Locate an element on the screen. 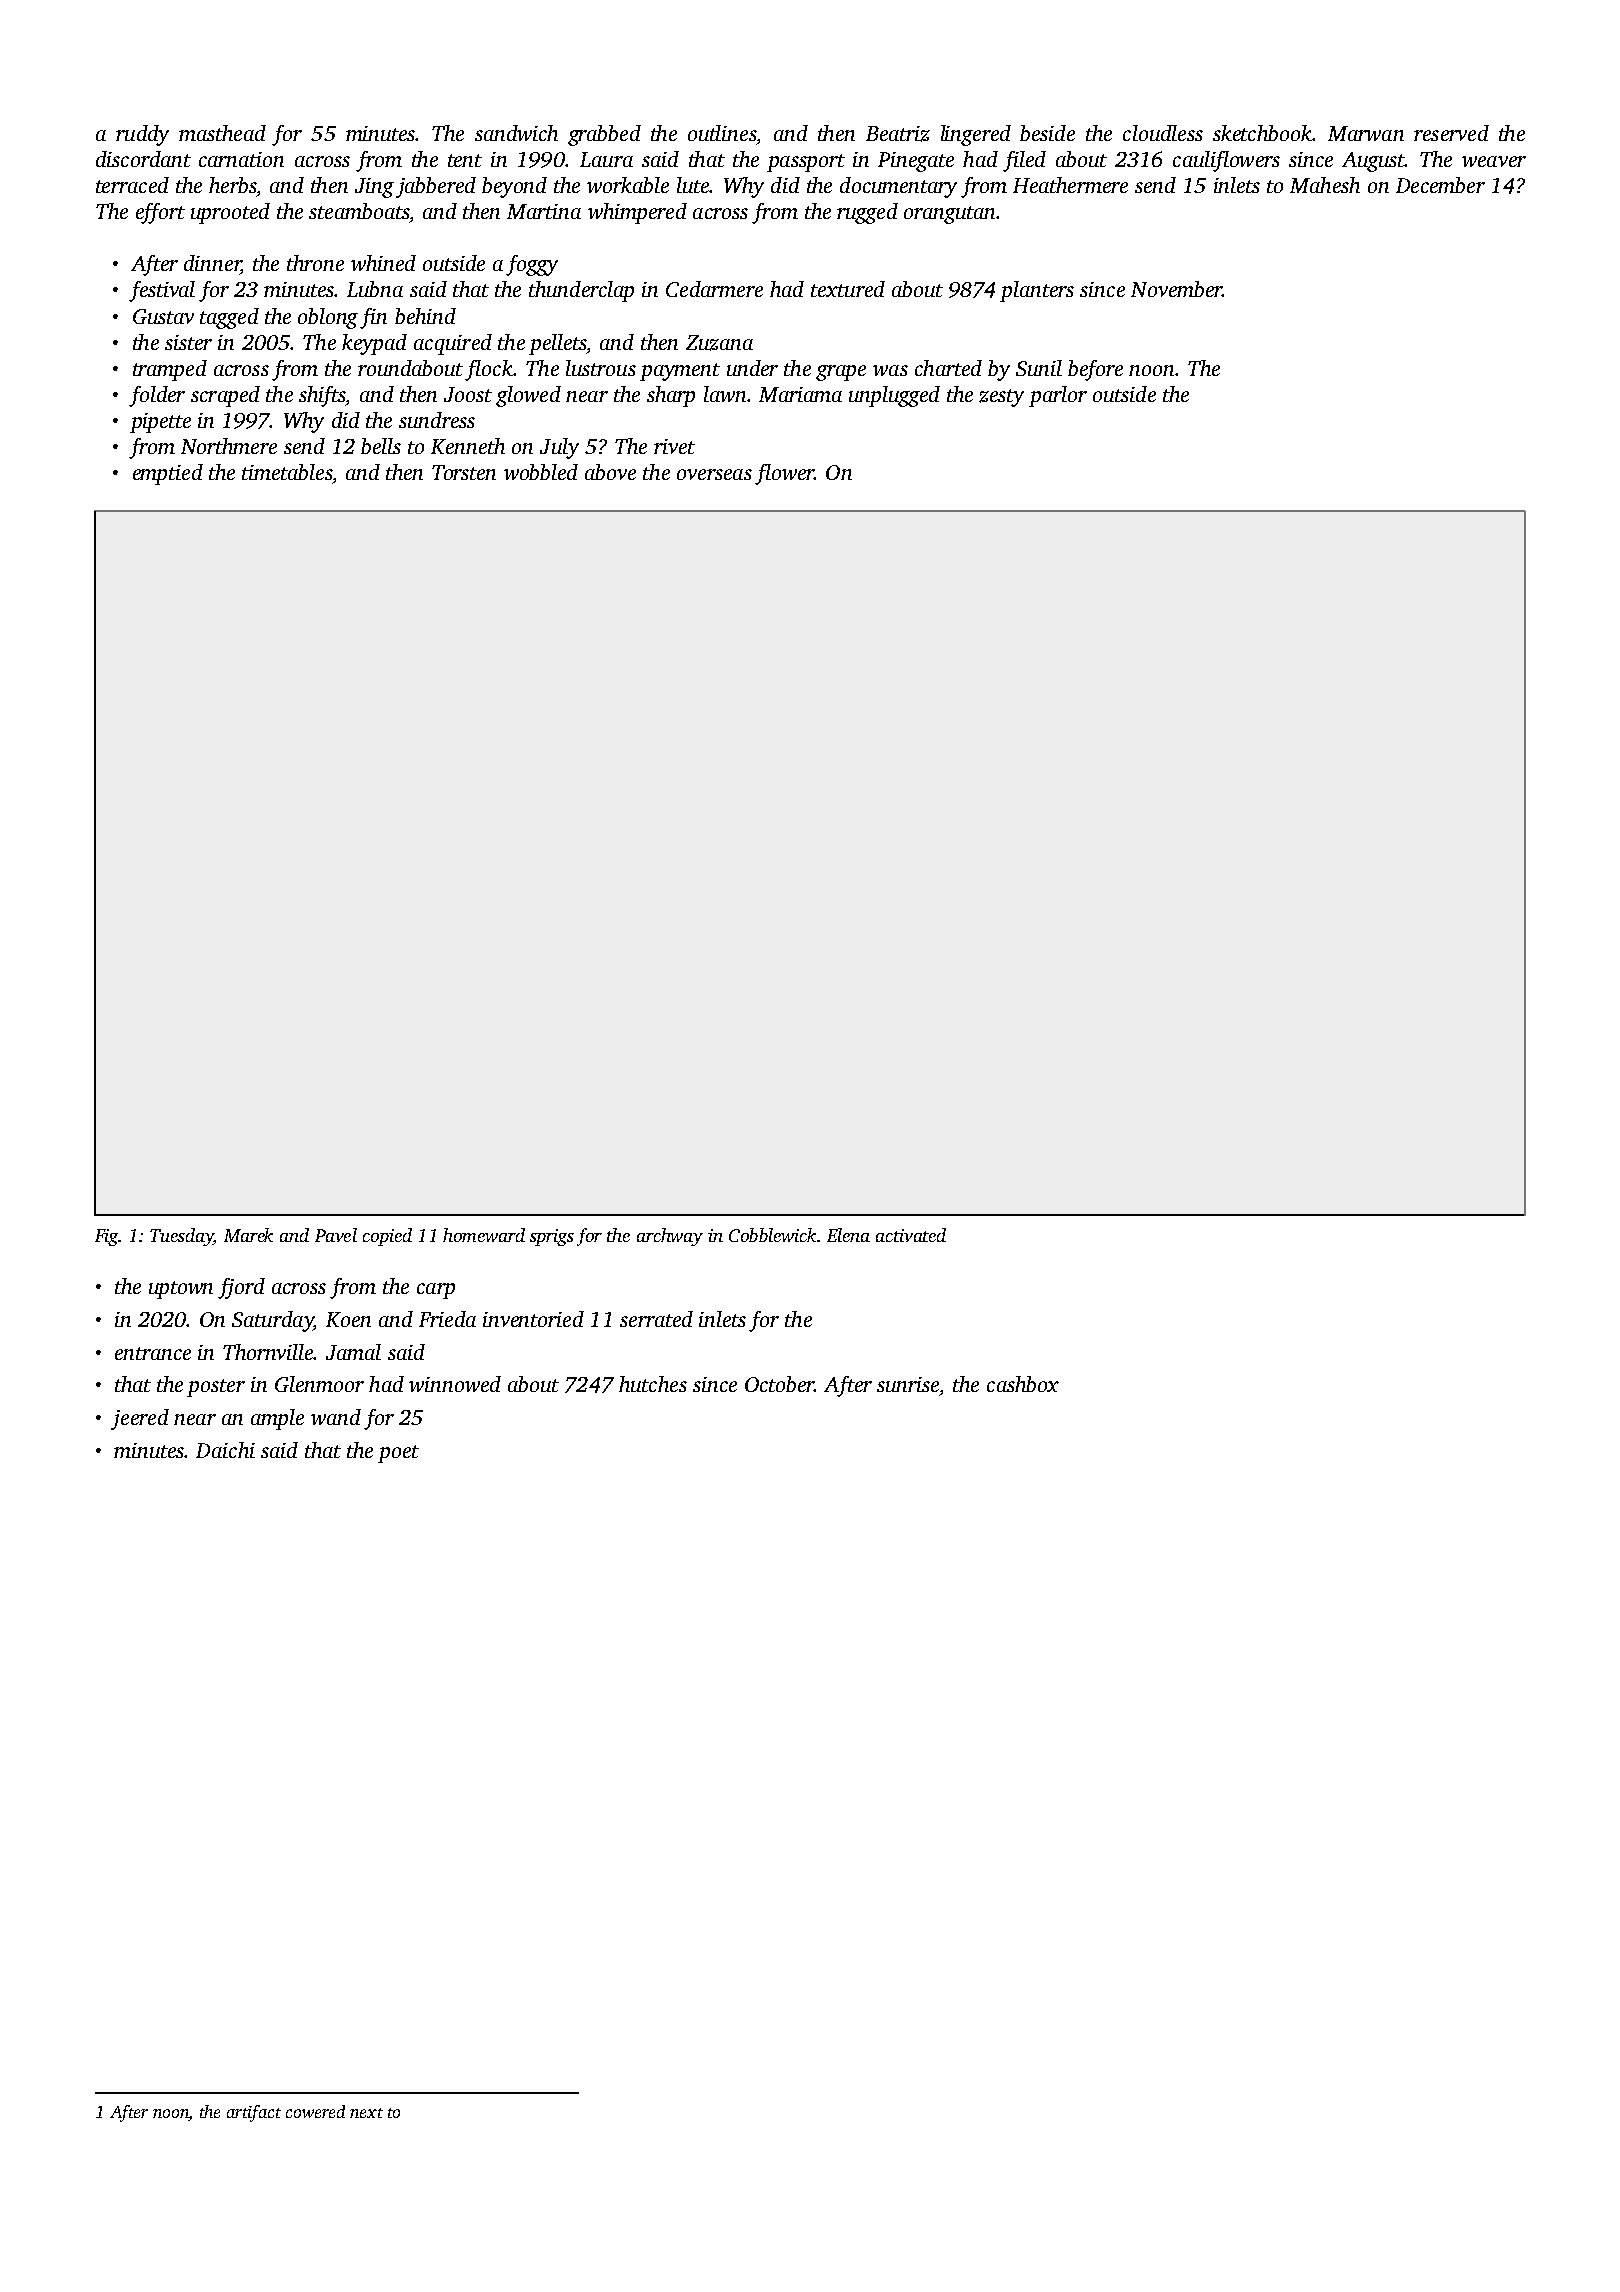 Image resolution: width=1620 pixels, height=2292 pixels. emptied is located at coordinates (168, 474).
